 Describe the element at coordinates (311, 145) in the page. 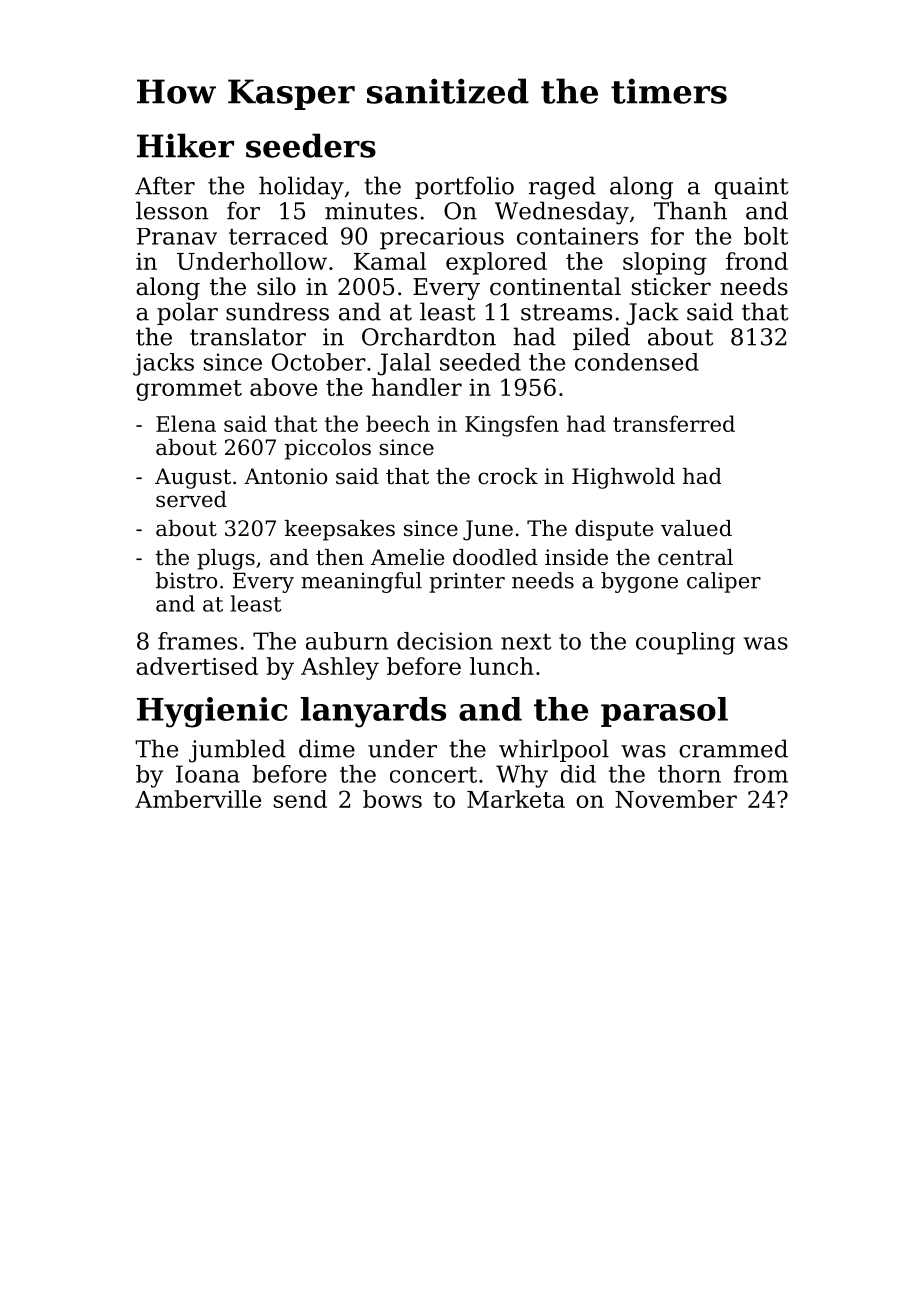

I see `seeders` at that location.
